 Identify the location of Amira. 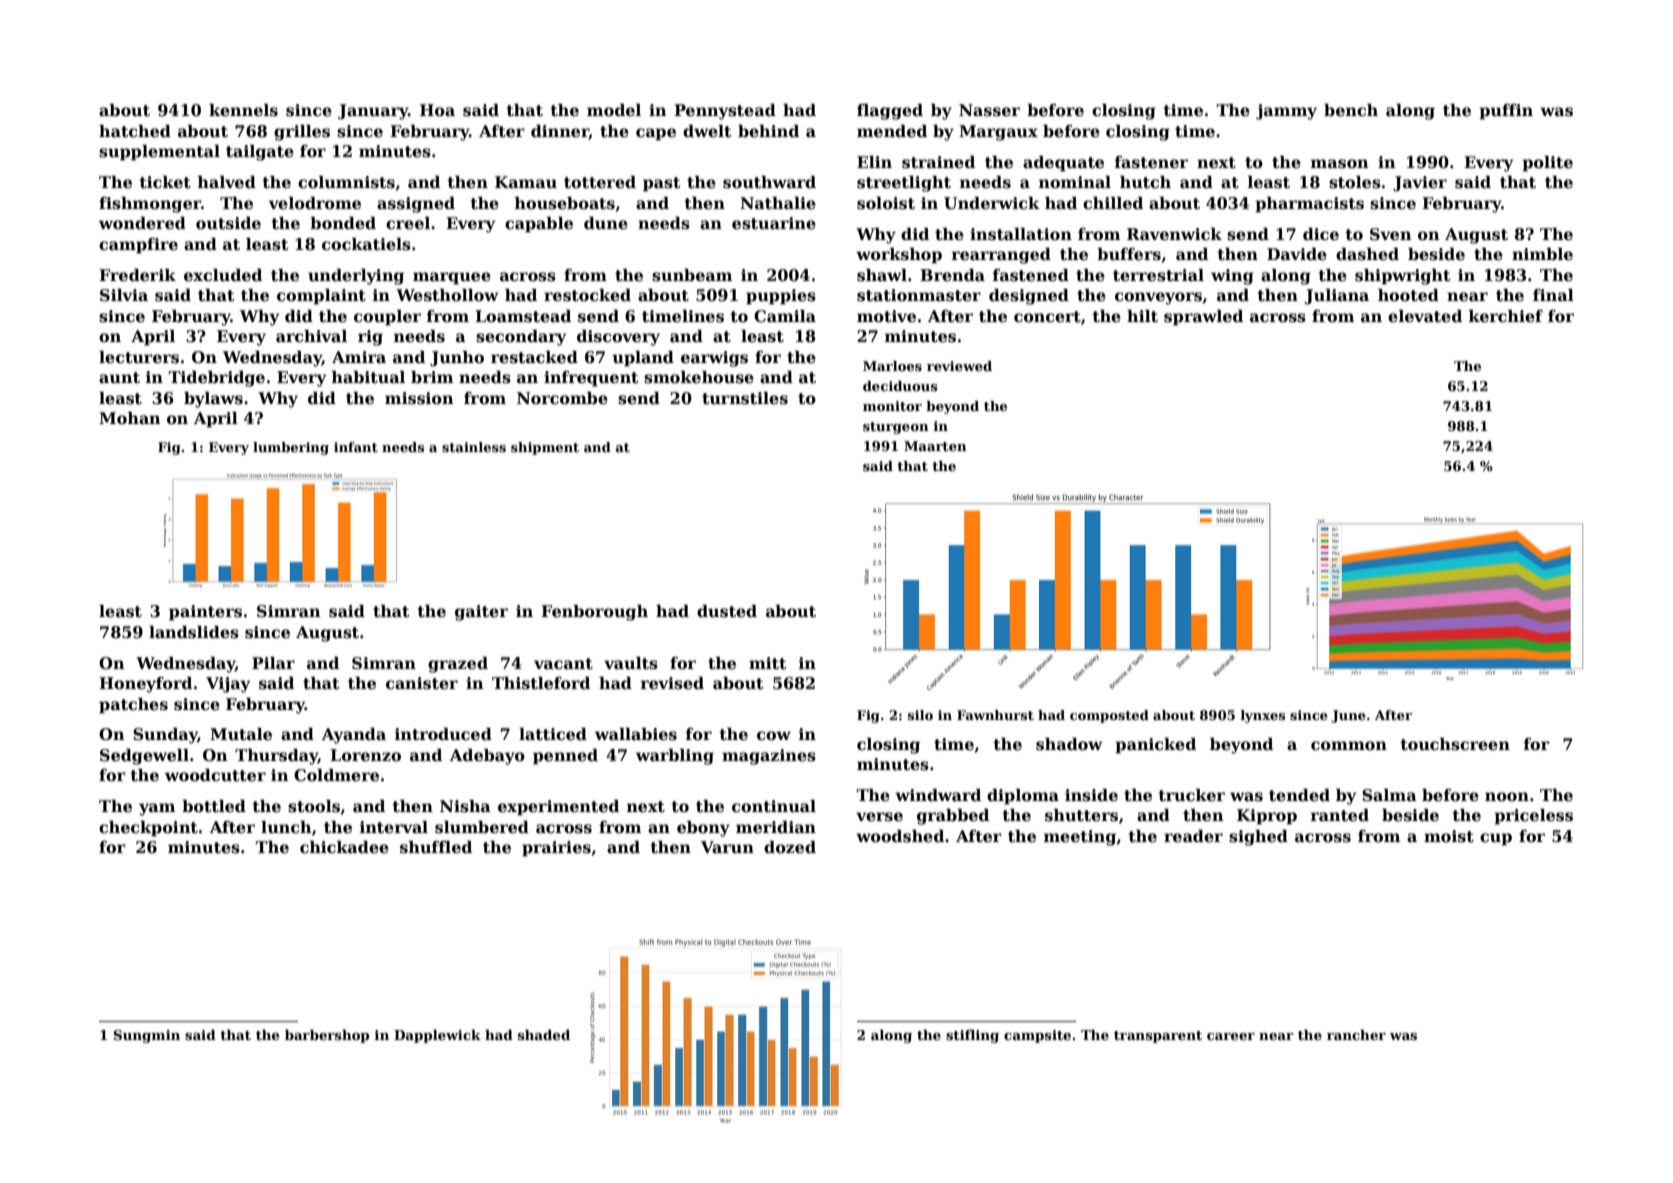
(359, 357).
